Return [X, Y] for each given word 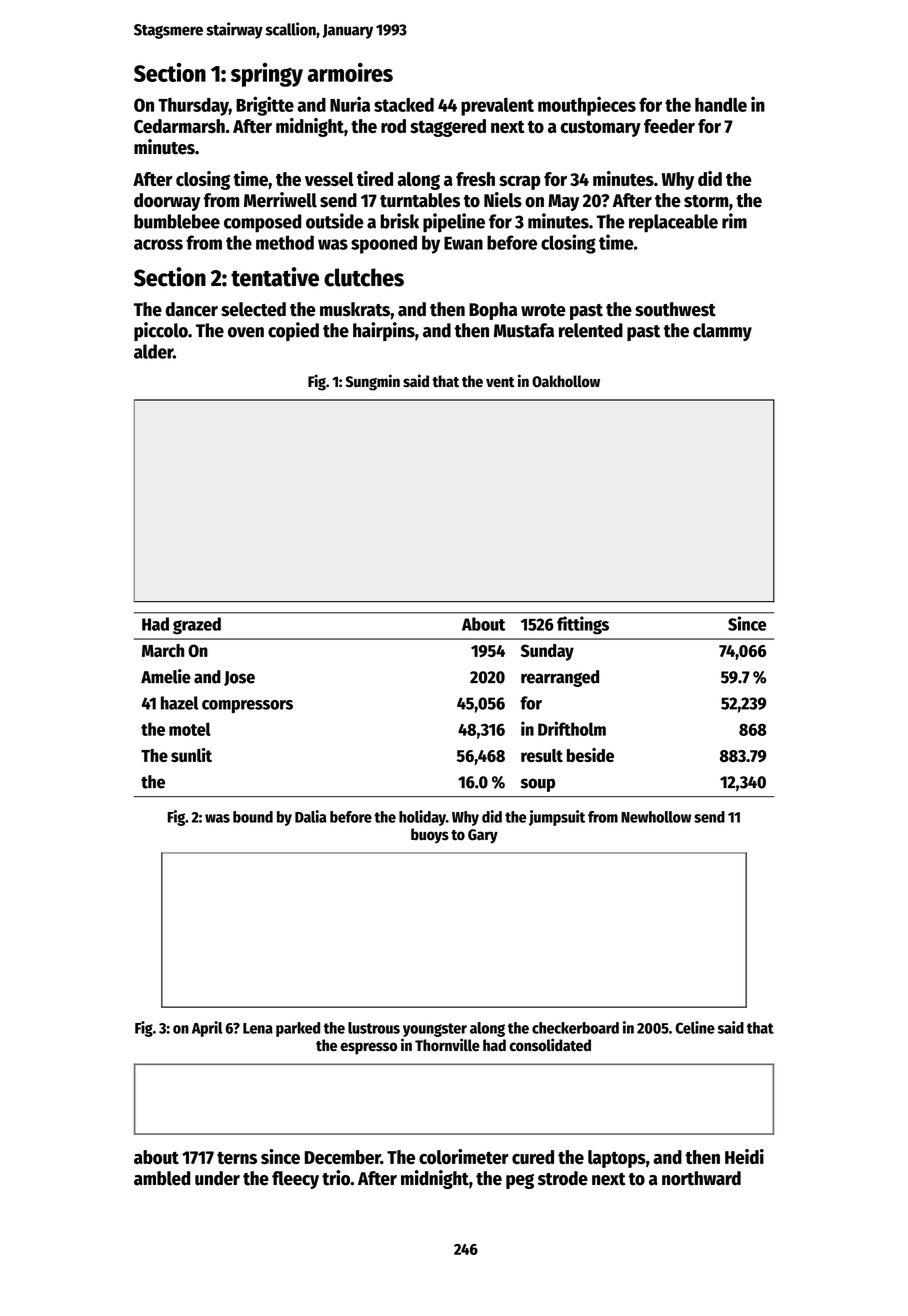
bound [253, 817]
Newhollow [656, 817]
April [207, 1029]
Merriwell [280, 200]
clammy [722, 332]
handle [721, 104]
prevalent [497, 107]
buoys [430, 836]
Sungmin [373, 382]
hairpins [384, 331]
